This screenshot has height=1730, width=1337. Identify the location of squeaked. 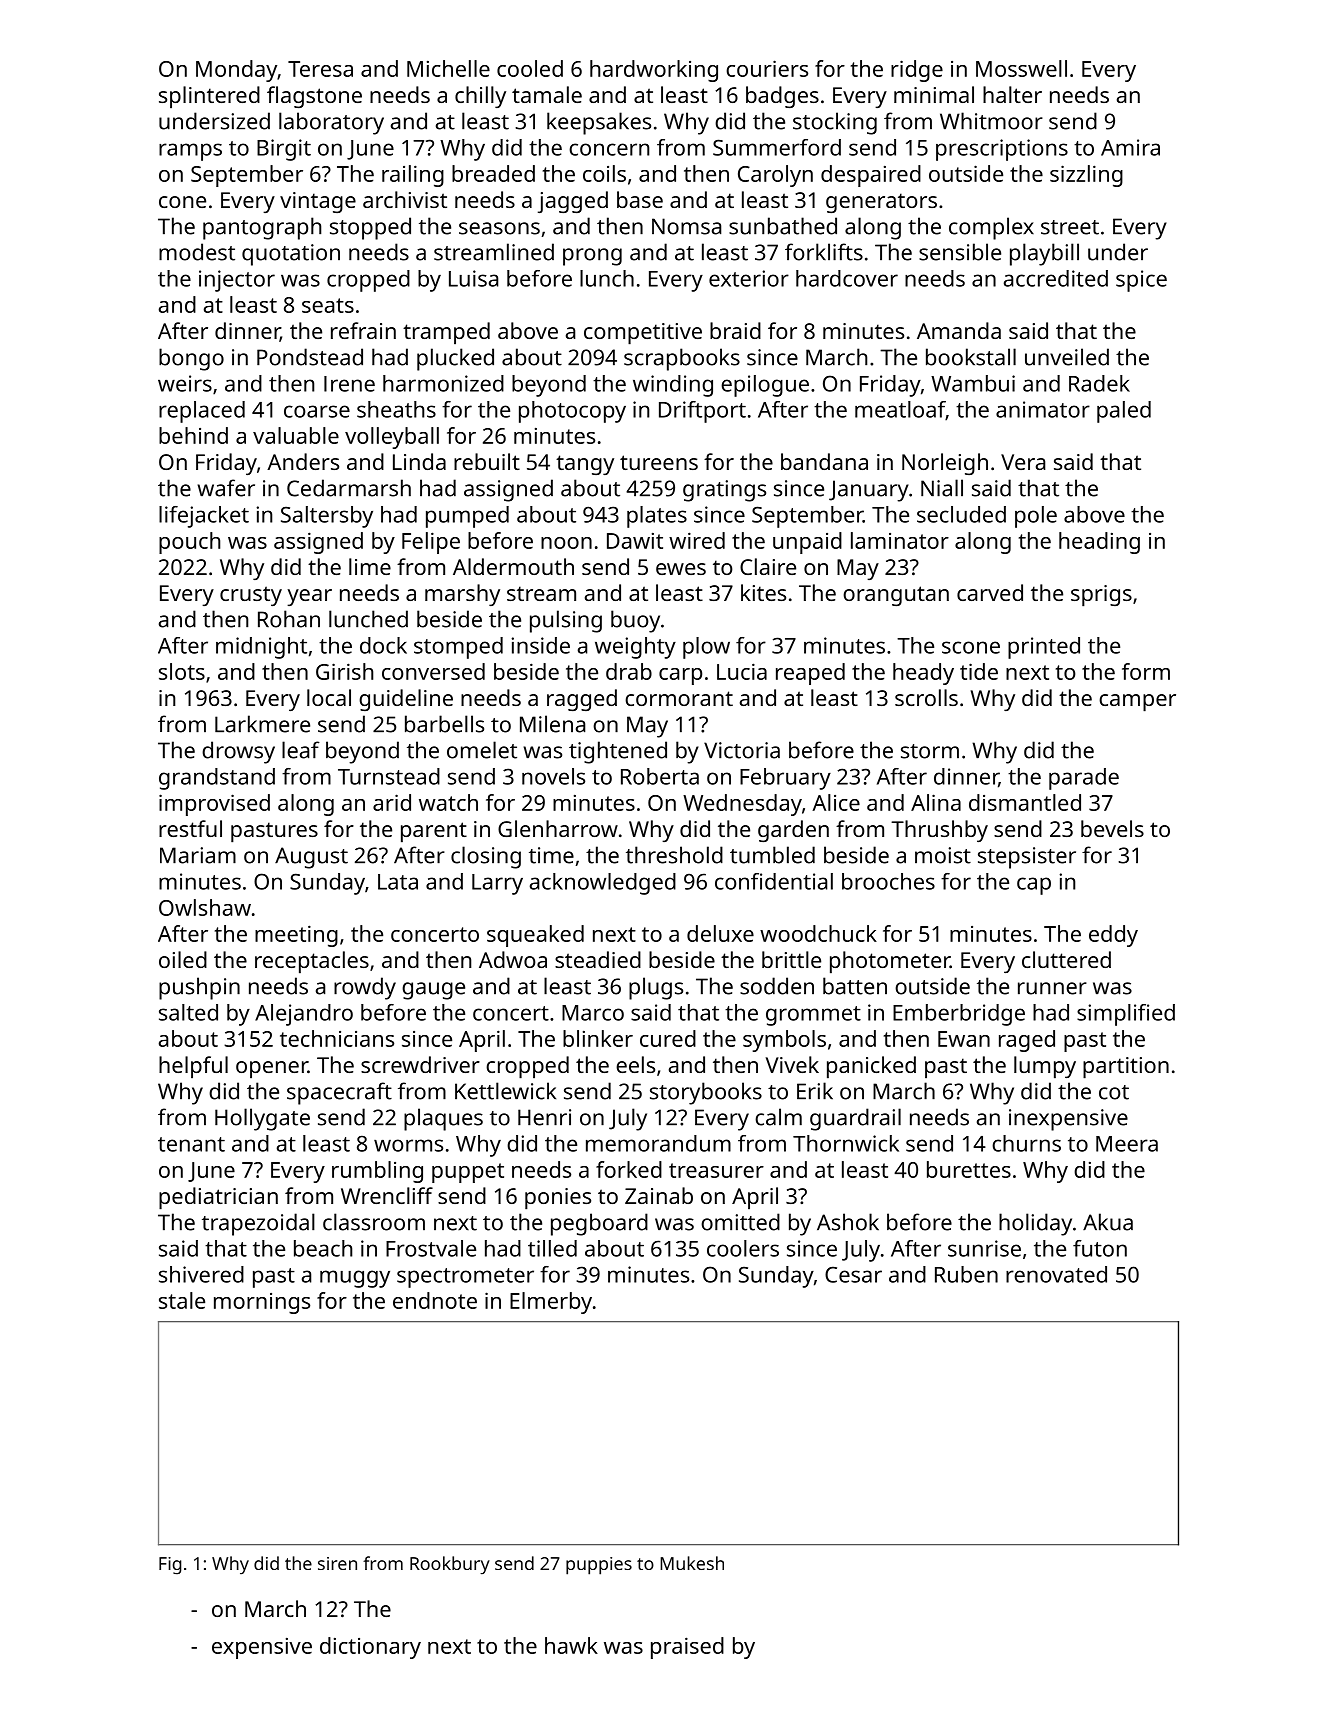
(535, 936).
